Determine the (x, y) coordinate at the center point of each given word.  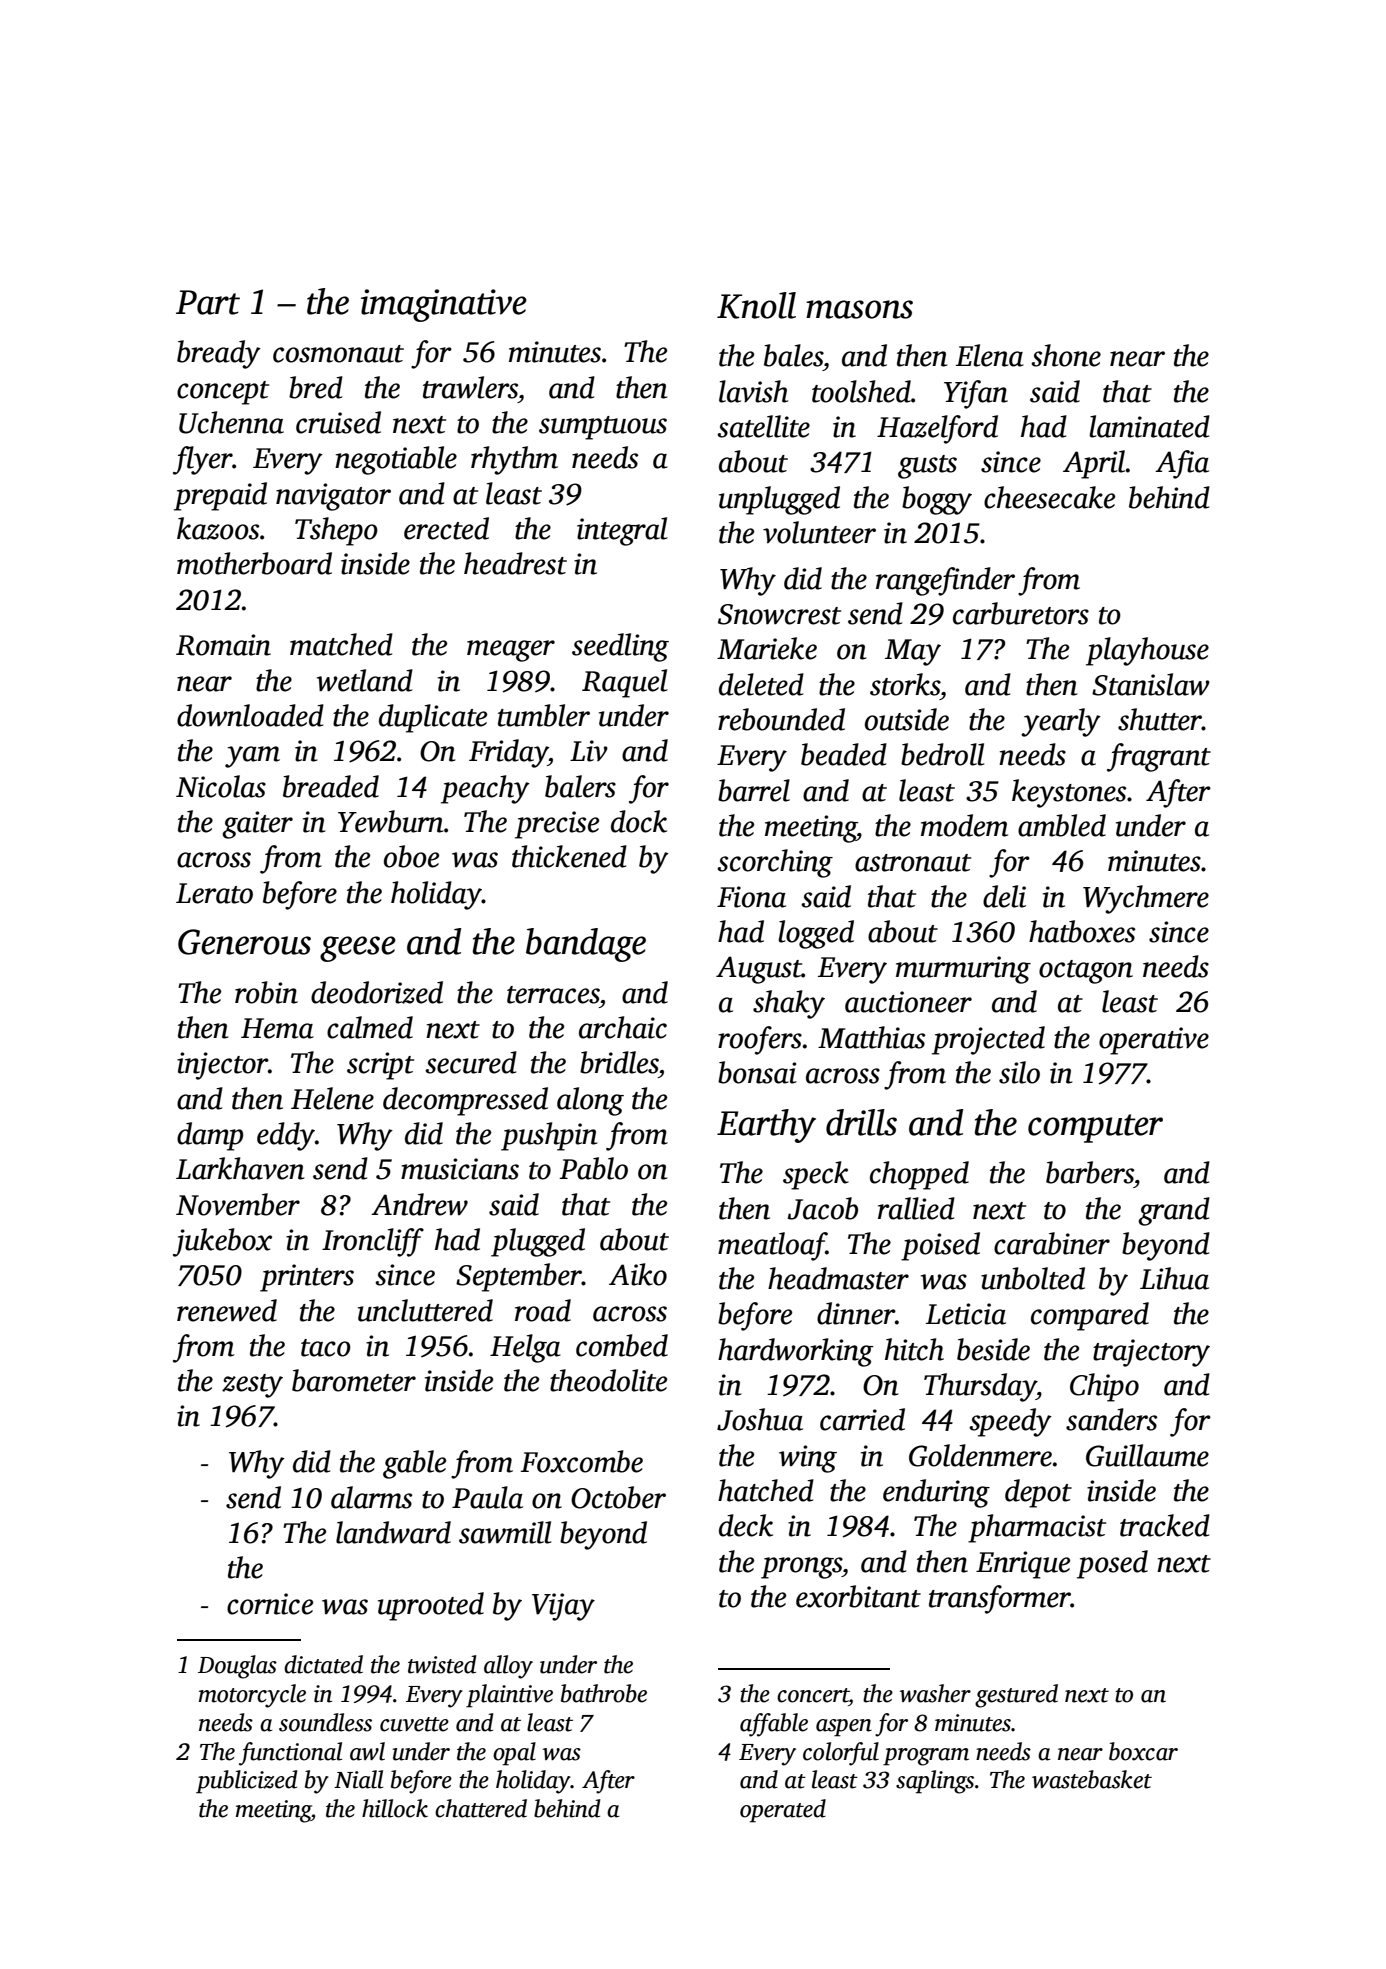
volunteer (819, 532)
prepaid (220, 496)
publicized (246, 1782)
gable (414, 1464)
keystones (1069, 793)
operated (783, 1811)
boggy (937, 500)
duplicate (433, 718)
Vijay (563, 1607)
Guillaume (1147, 1455)
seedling (620, 647)
